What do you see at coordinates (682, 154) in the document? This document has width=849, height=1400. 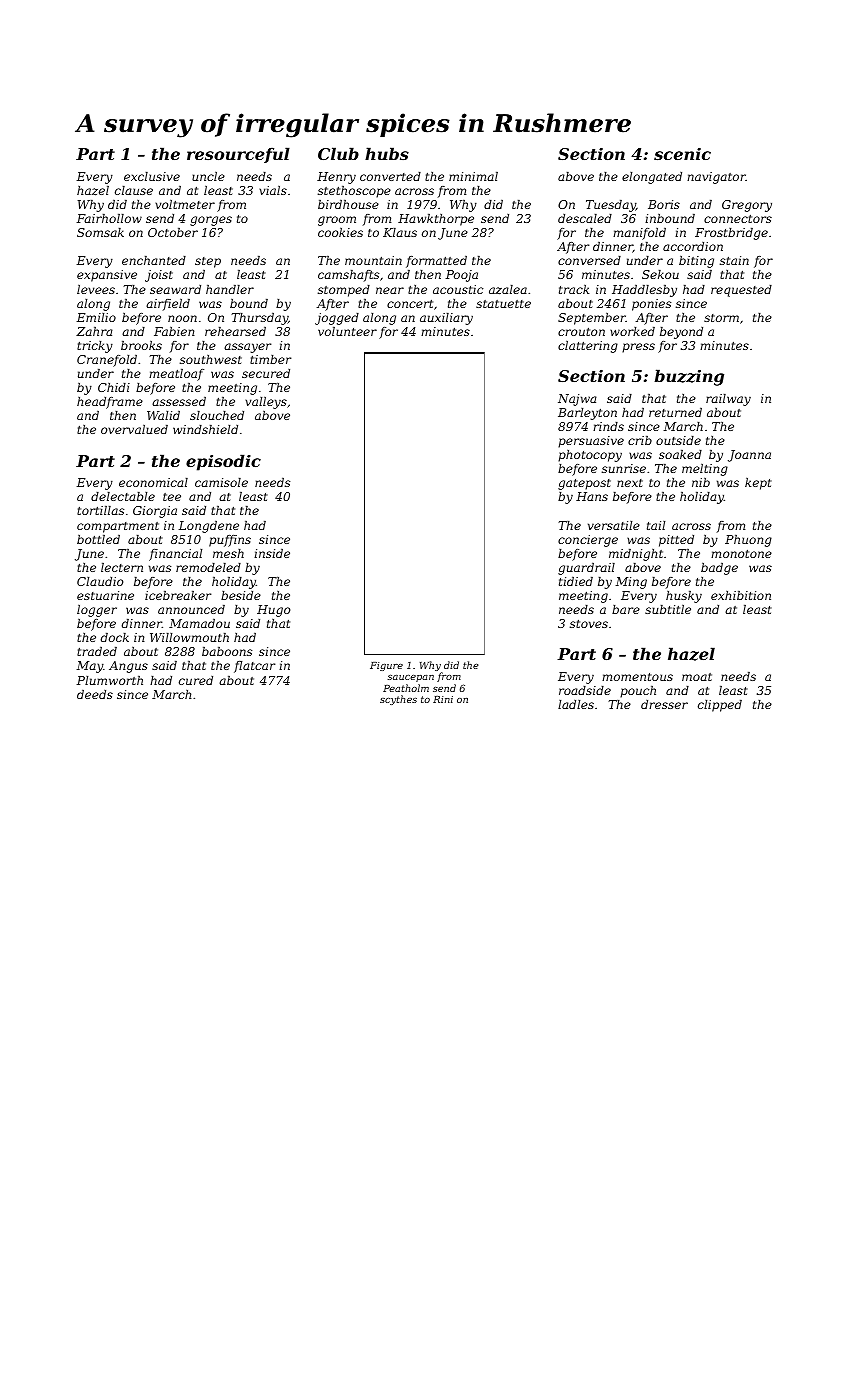 I see `scenic` at bounding box center [682, 154].
